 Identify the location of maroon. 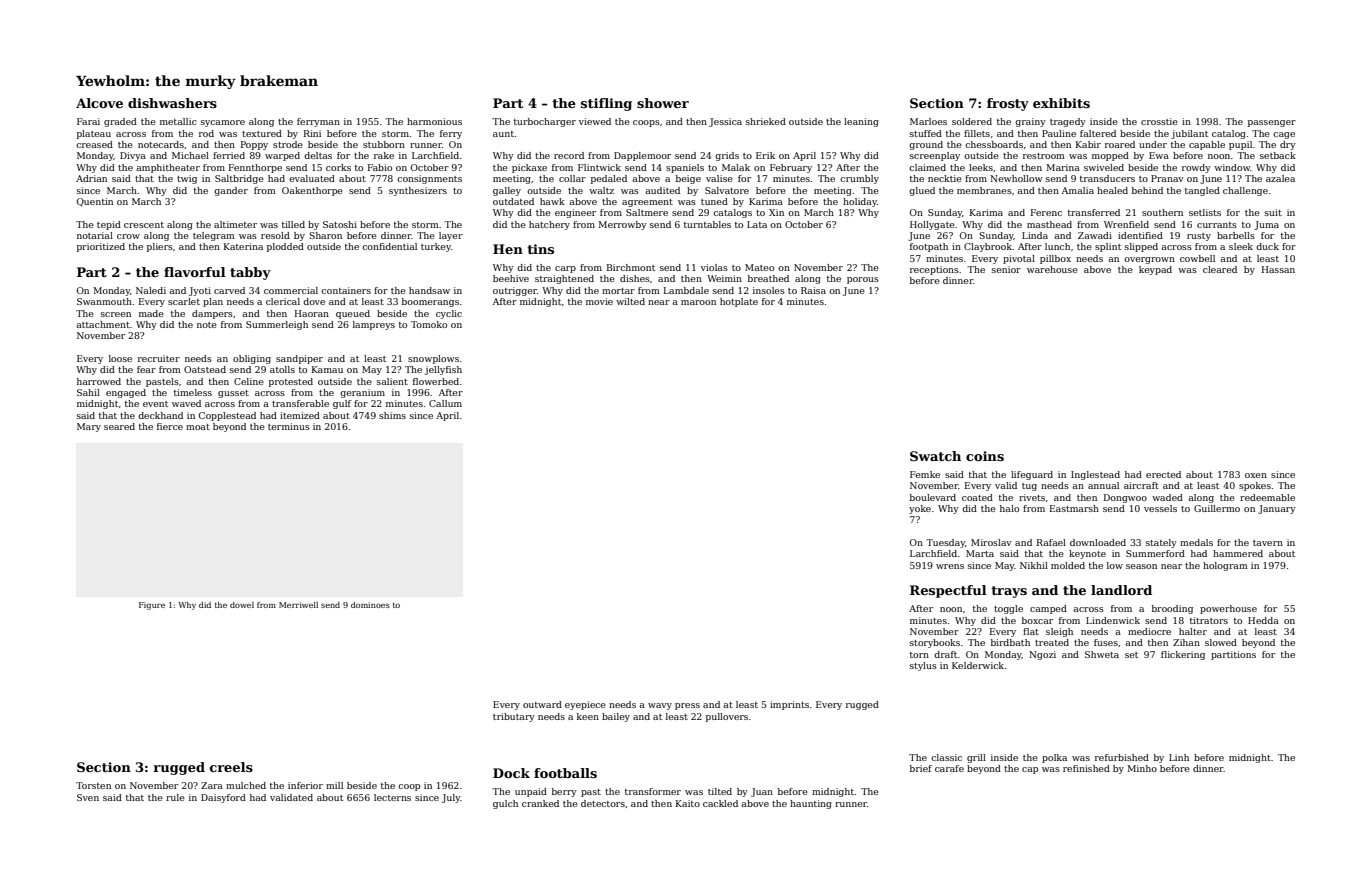
(698, 302).
